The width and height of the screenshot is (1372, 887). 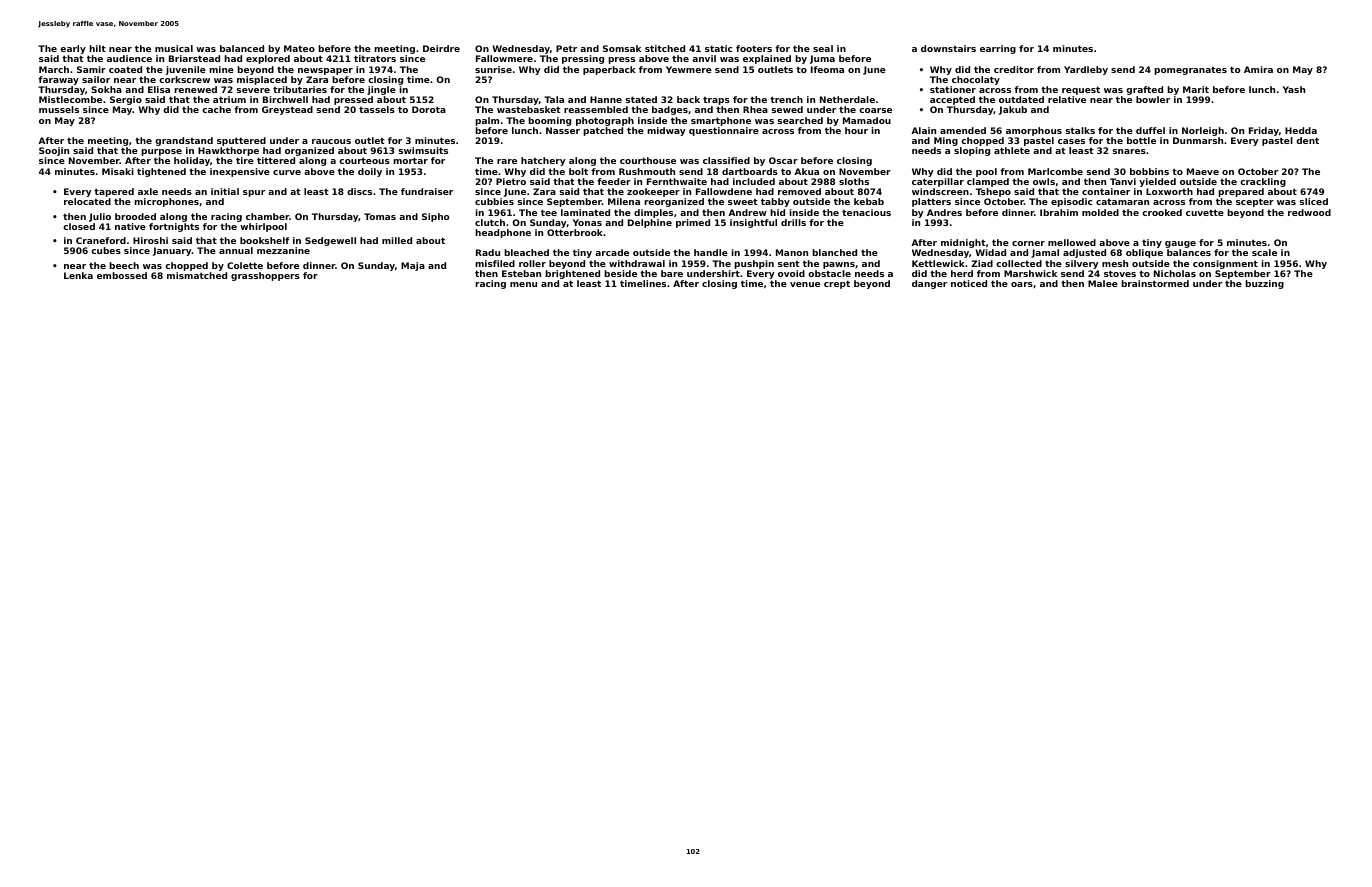 What do you see at coordinates (650, 223) in the screenshot?
I see `Delphine` at bounding box center [650, 223].
